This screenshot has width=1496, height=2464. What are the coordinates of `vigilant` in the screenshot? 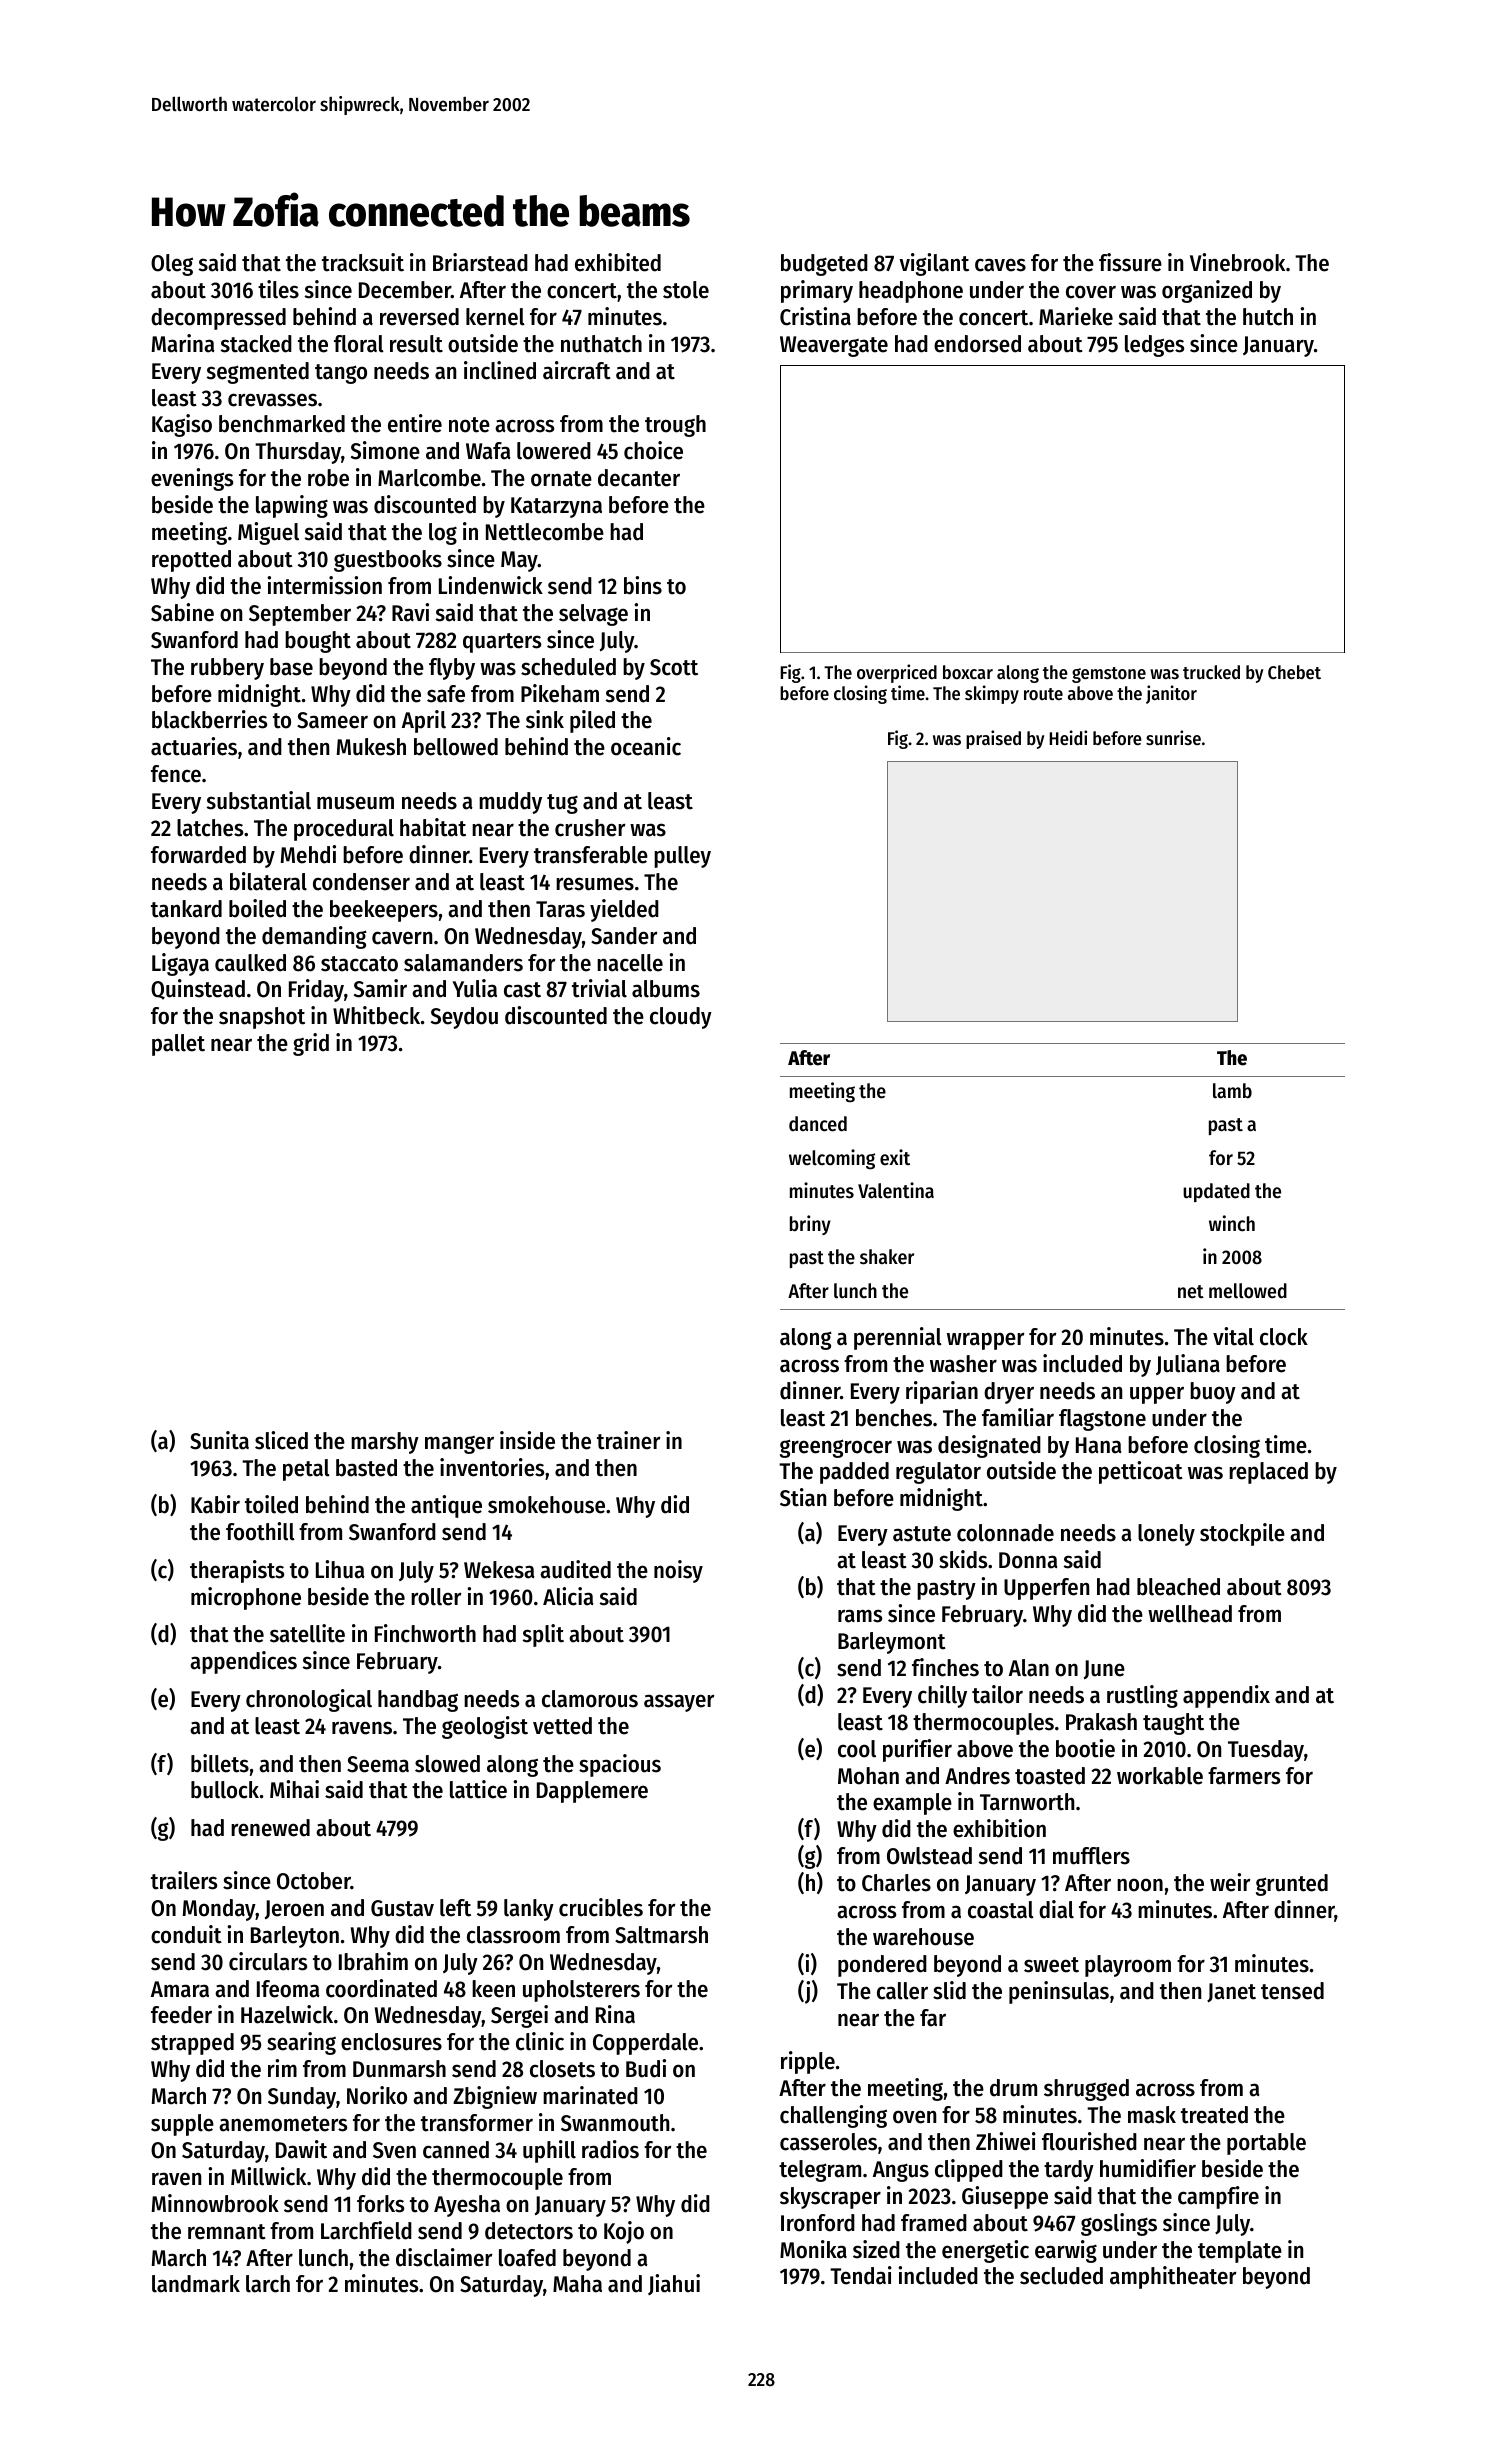 It's located at (934, 264).
